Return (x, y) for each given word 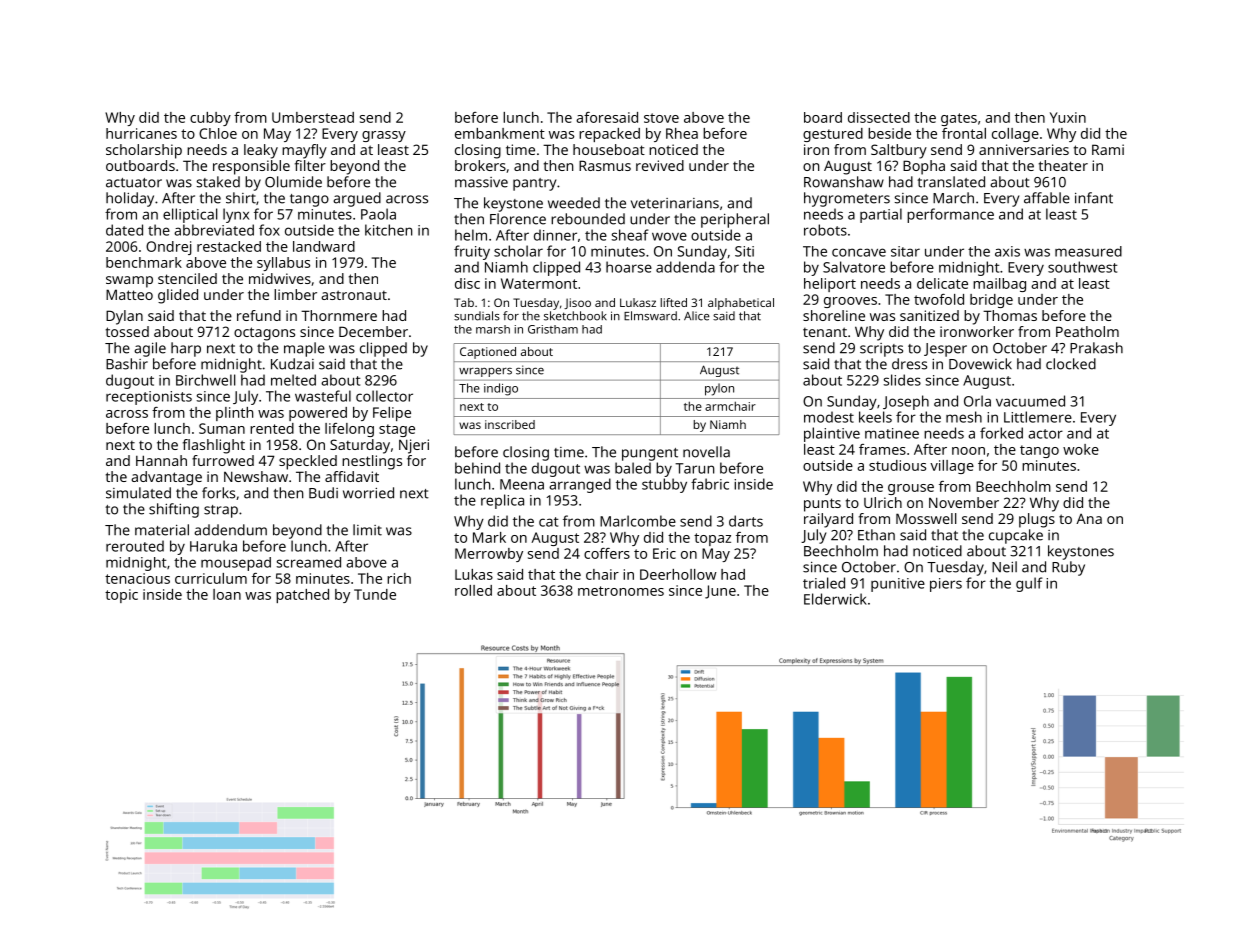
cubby (210, 119)
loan (227, 594)
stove (661, 118)
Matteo (129, 294)
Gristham (553, 329)
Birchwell (206, 380)
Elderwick (835, 599)
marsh (493, 329)
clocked (1071, 364)
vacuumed (1030, 401)
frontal (964, 133)
